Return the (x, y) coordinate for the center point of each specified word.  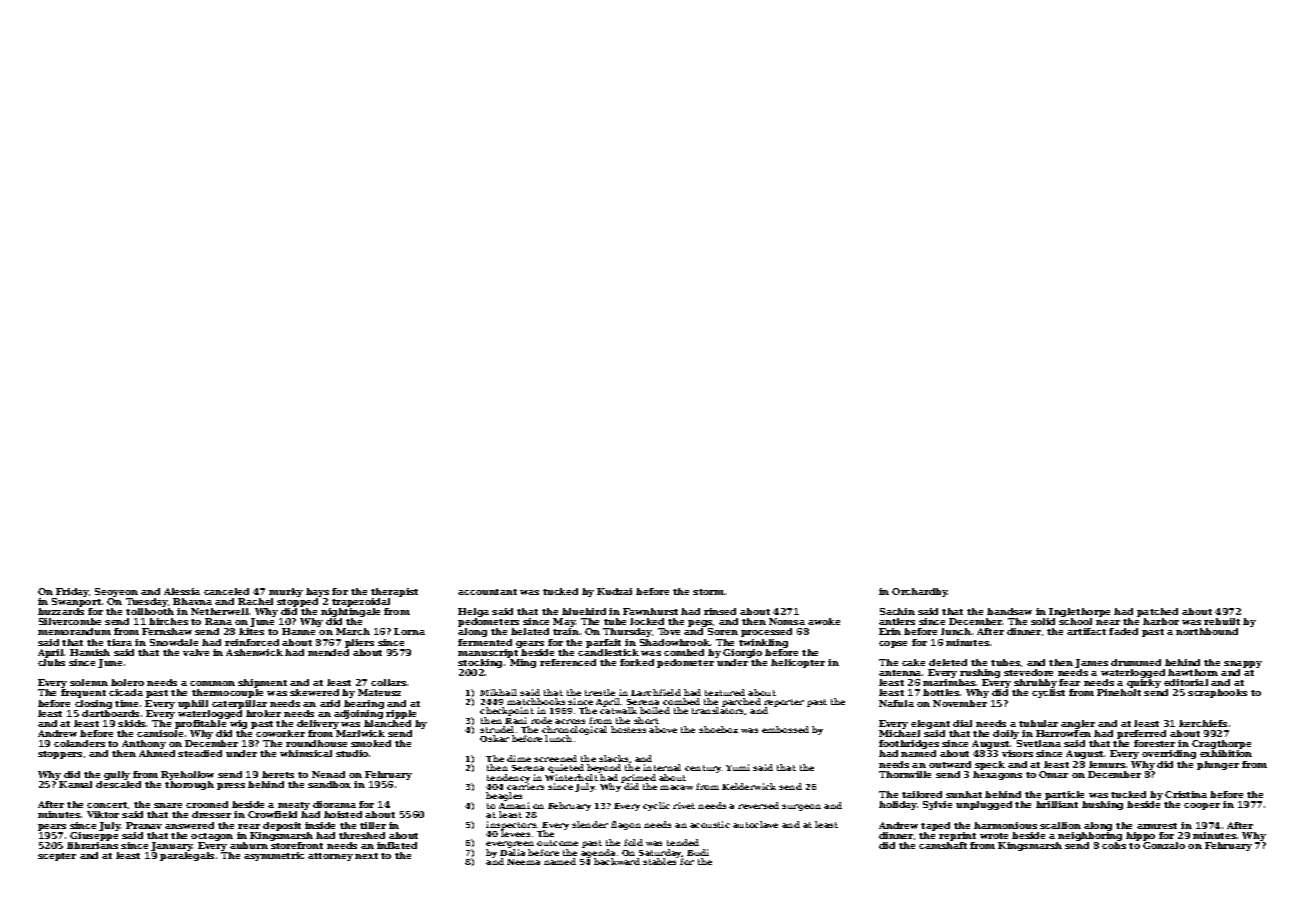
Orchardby (920, 592)
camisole (160, 733)
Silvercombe (70, 621)
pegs (700, 623)
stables (659, 861)
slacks (613, 758)
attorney (330, 857)
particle (1064, 795)
